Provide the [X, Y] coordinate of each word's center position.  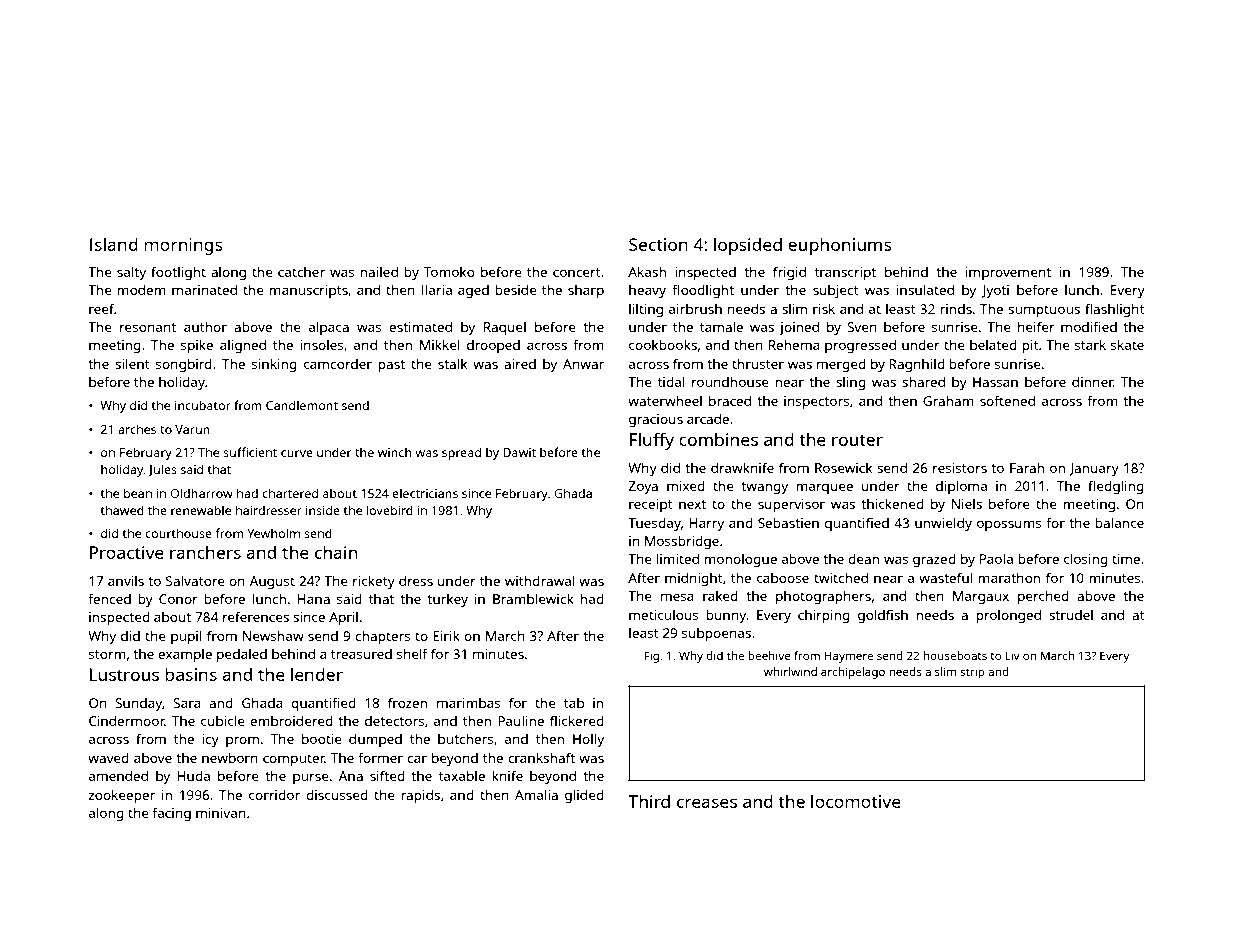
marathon [1009, 578]
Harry [706, 524]
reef [101, 308]
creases [707, 803]
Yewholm [273, 533]
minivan [221, 813]
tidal [671, 381]
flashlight [1115, 310]
